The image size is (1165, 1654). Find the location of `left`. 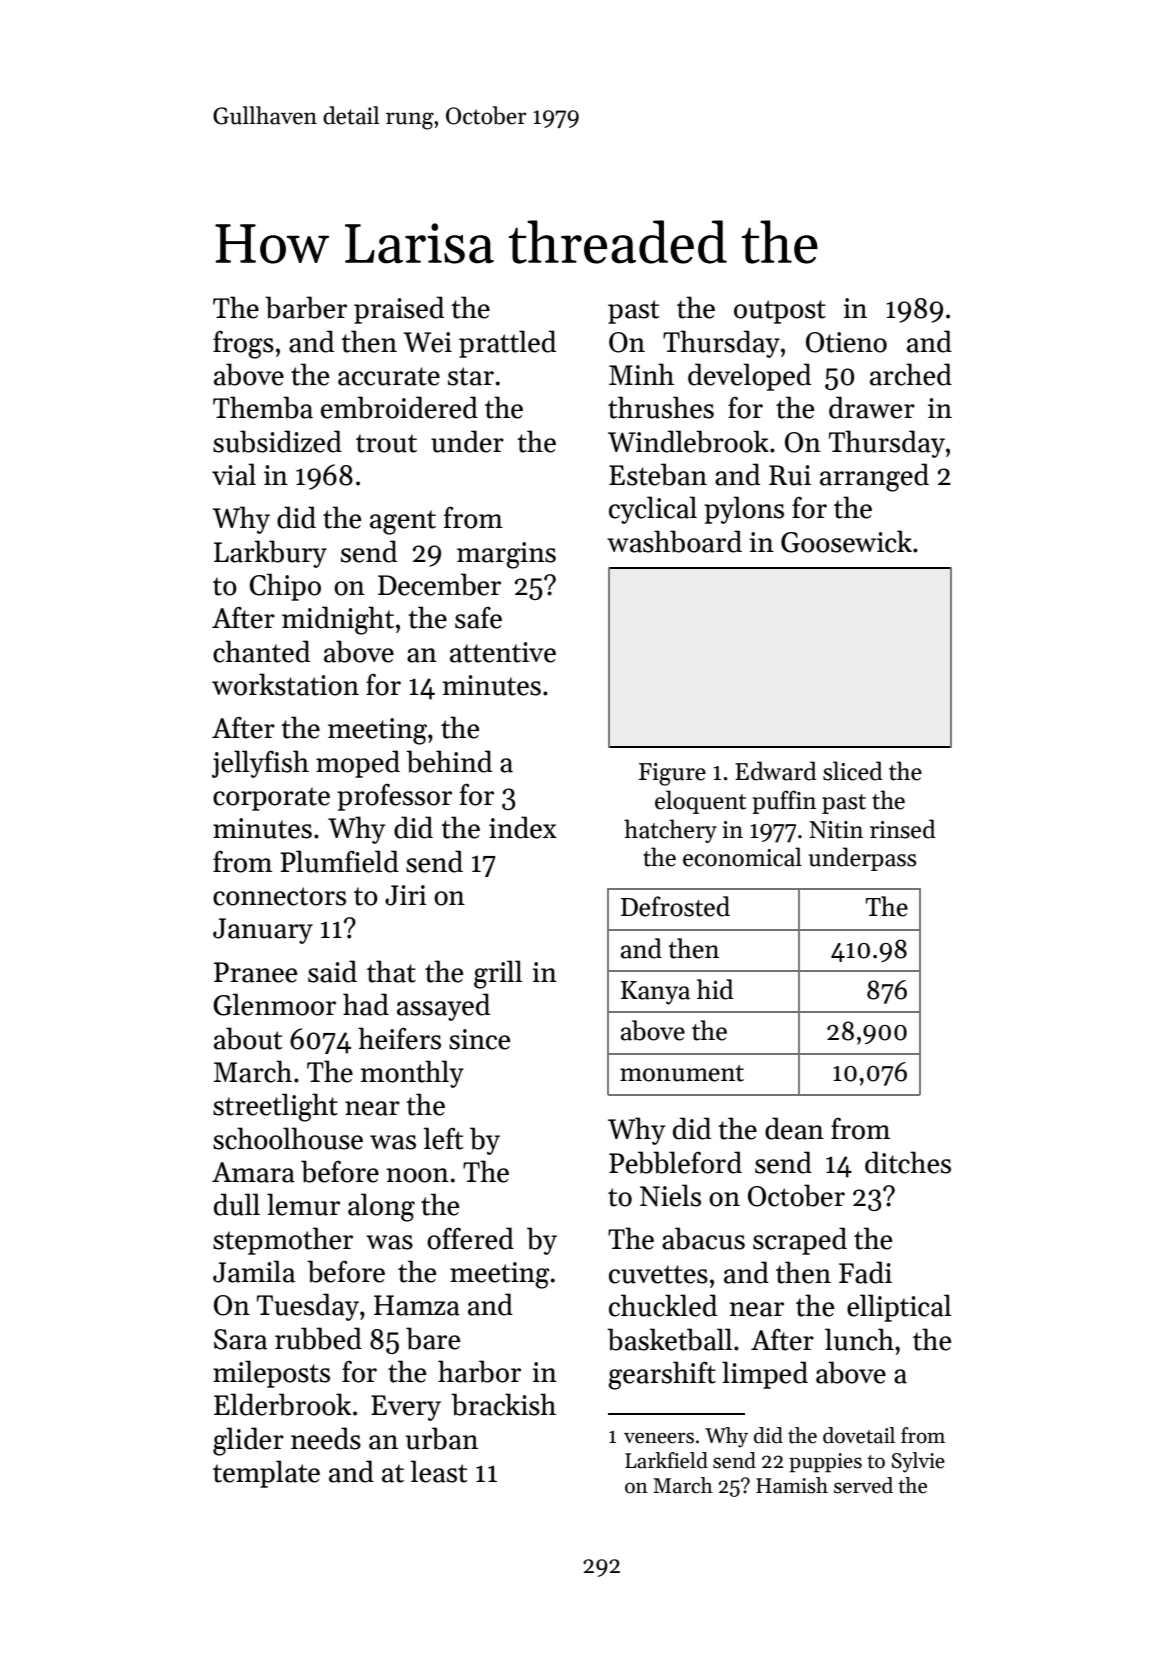

left is located at coordinates (443, 1138).
